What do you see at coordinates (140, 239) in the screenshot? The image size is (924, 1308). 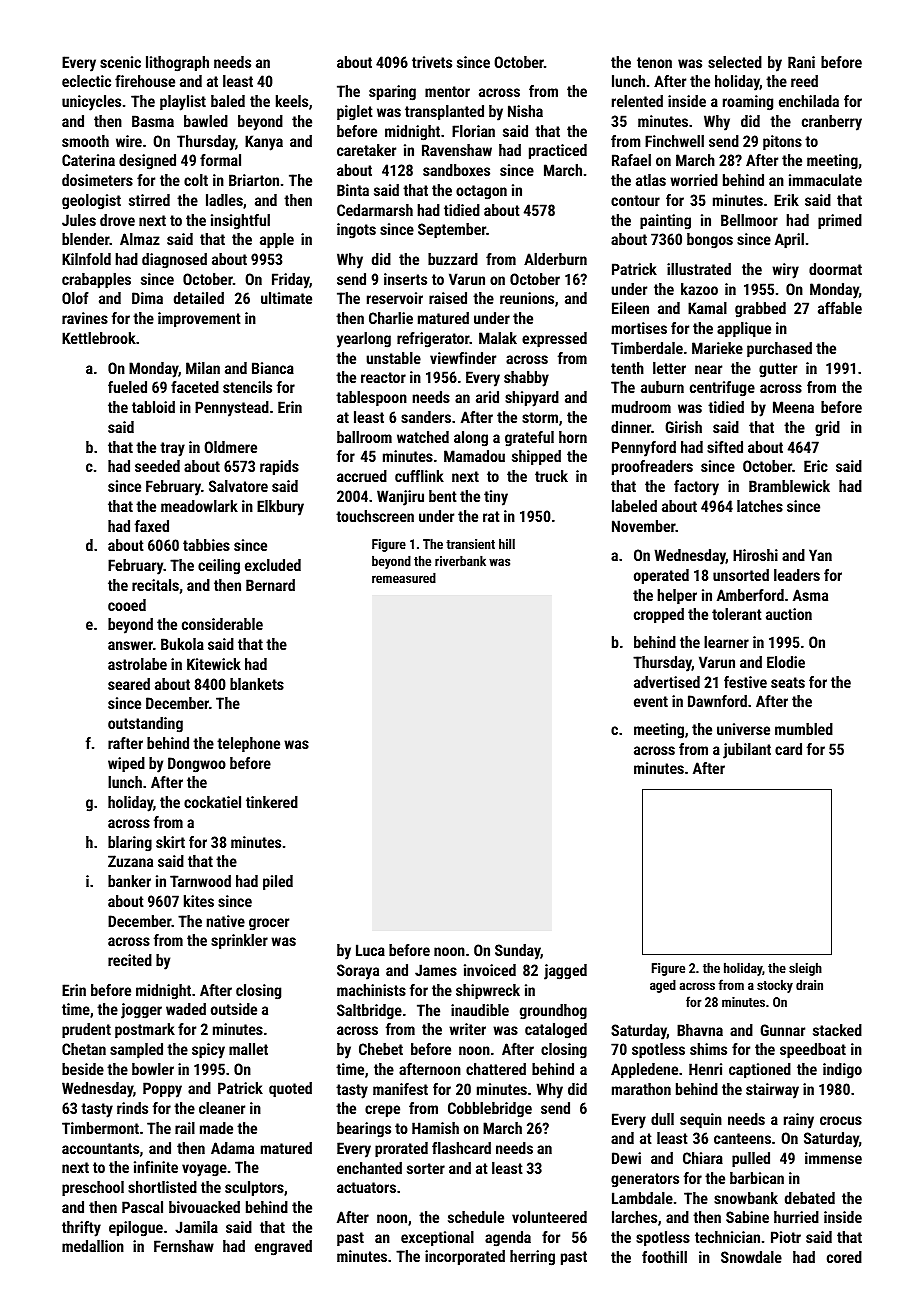 I see `Almaz` at bounding box center [140, 239].
